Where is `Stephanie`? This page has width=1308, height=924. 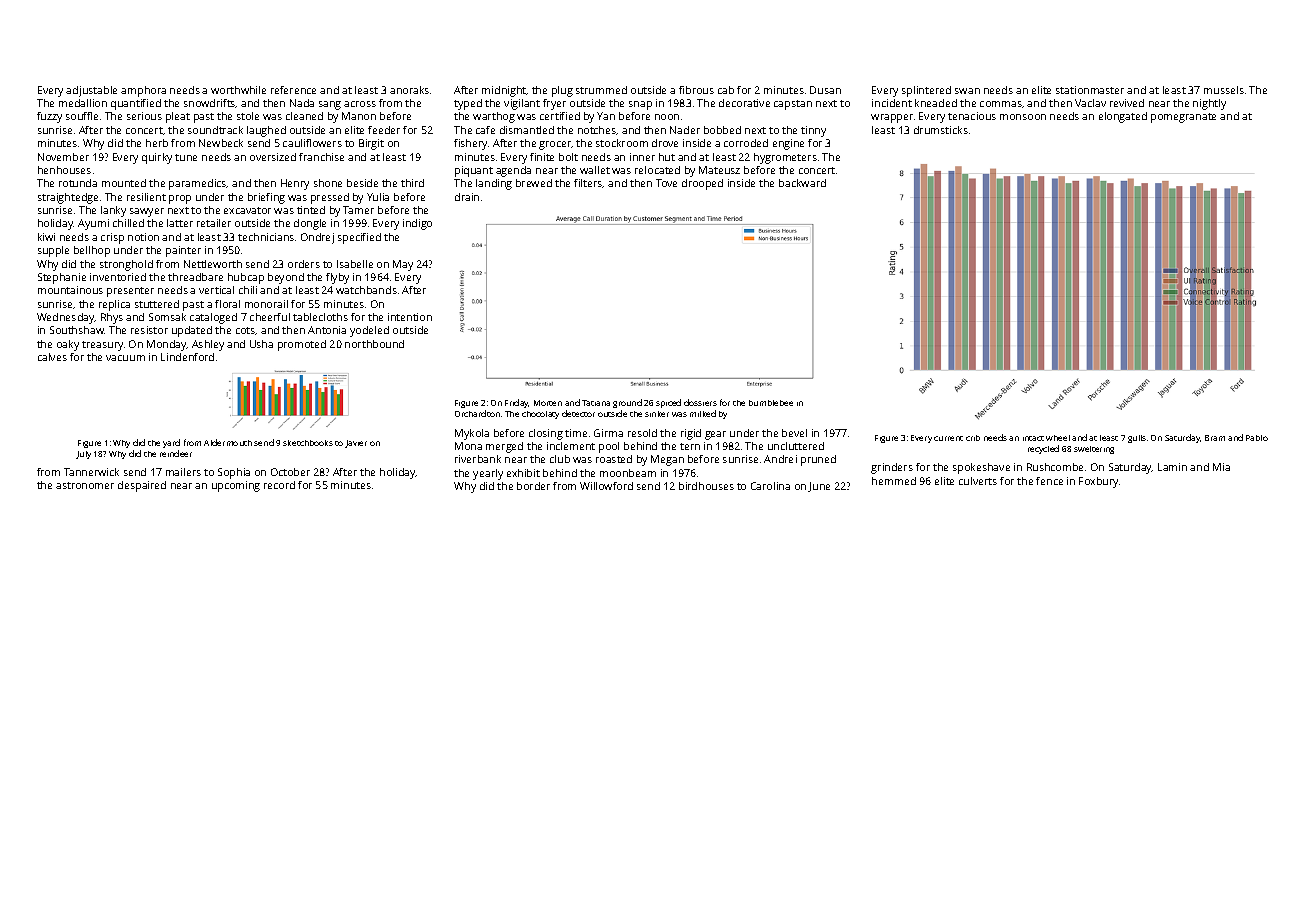
Stephanie is located at coordinates (62, 278).
